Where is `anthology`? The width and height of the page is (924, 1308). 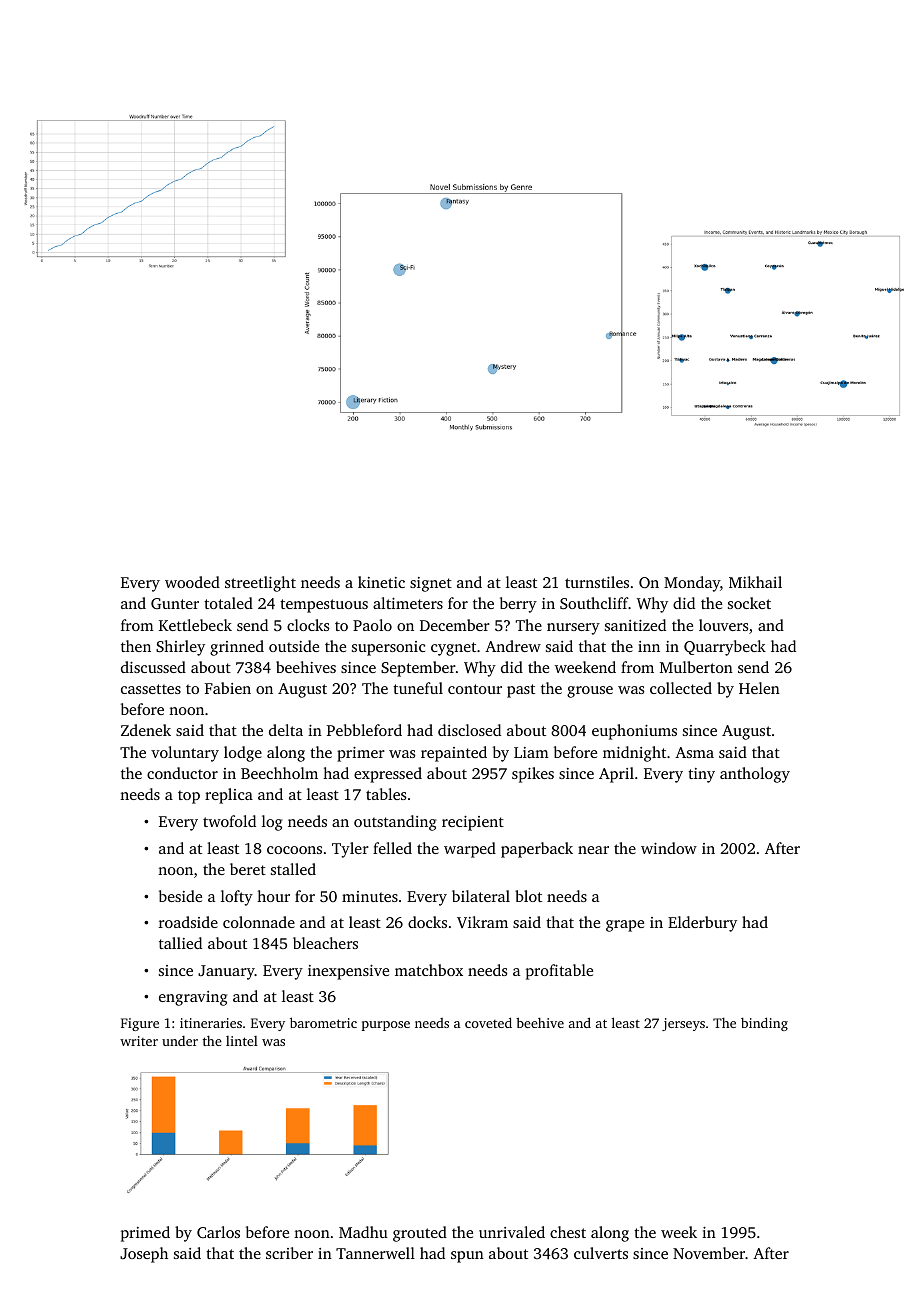 anthology is located at coordinates (755, 775).
